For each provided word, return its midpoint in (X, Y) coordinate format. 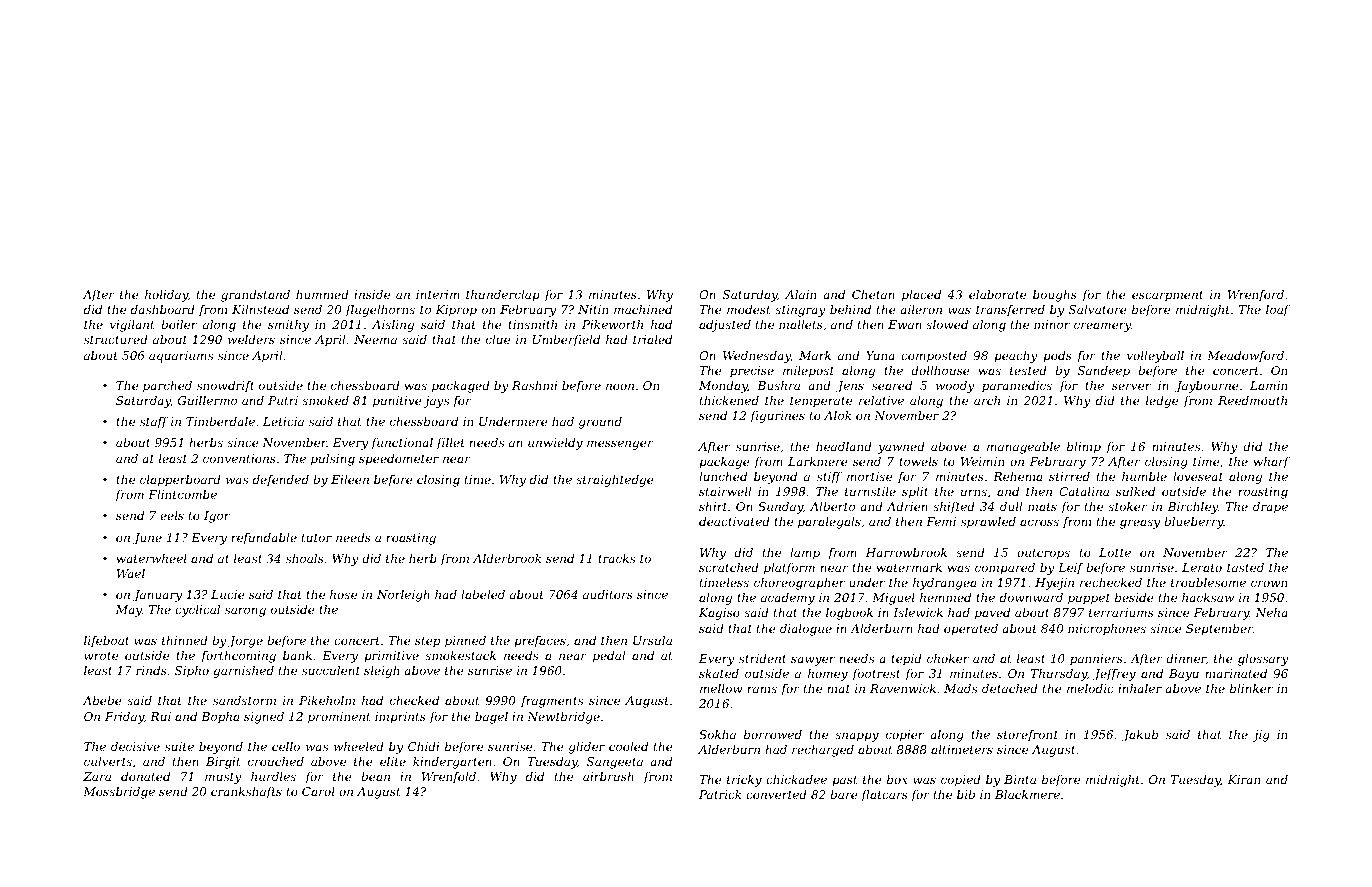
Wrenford (1255, 296)
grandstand (255, 296)
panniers (1096, 660)
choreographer (799, 584)
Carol (318, 791)
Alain (800, 294)
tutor (317, 538)
